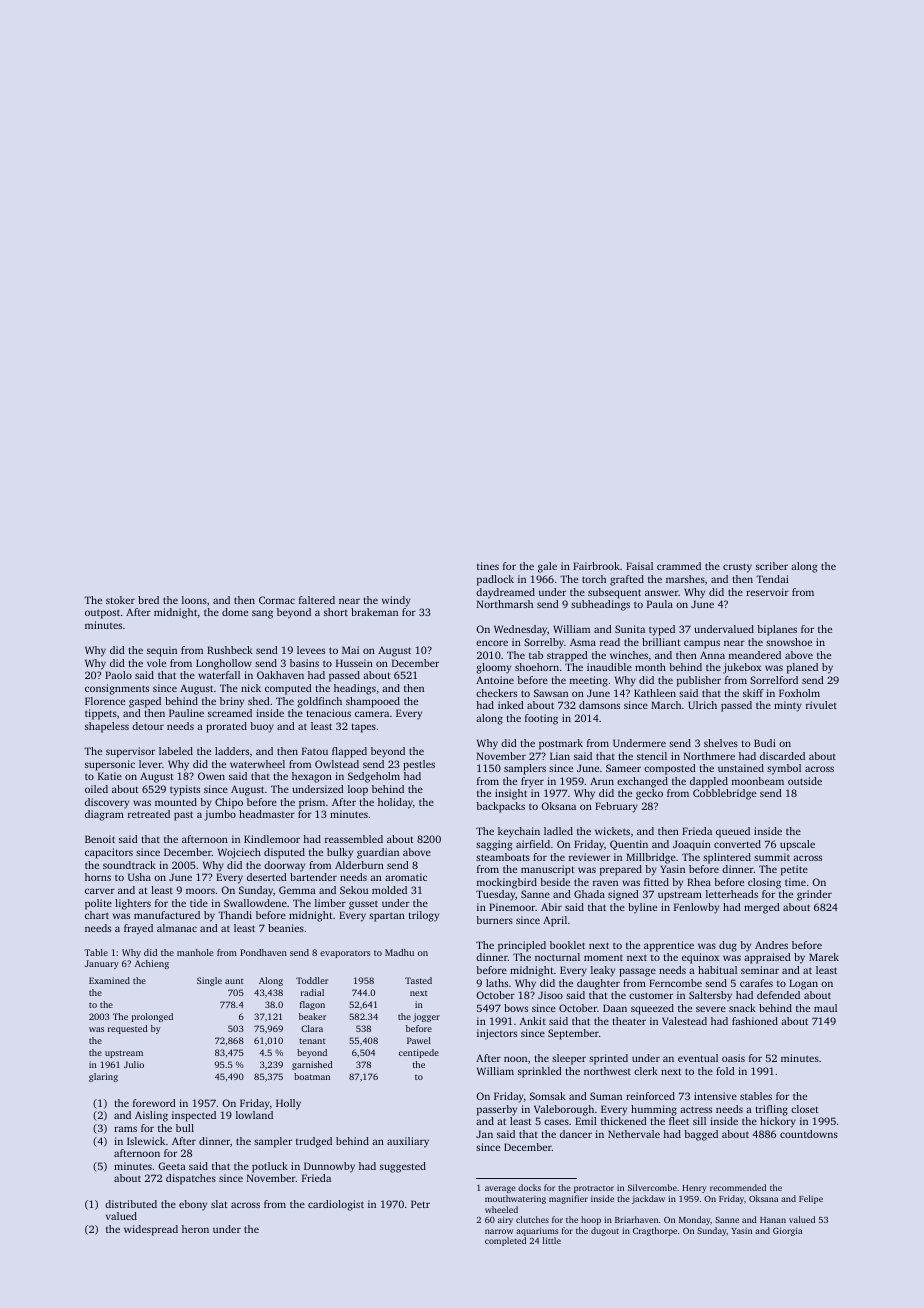 This screenshot has height=1308, width=924. Describe the element at coordinates (131, 1204) in the screenshot. I see `distributed` at that location.
